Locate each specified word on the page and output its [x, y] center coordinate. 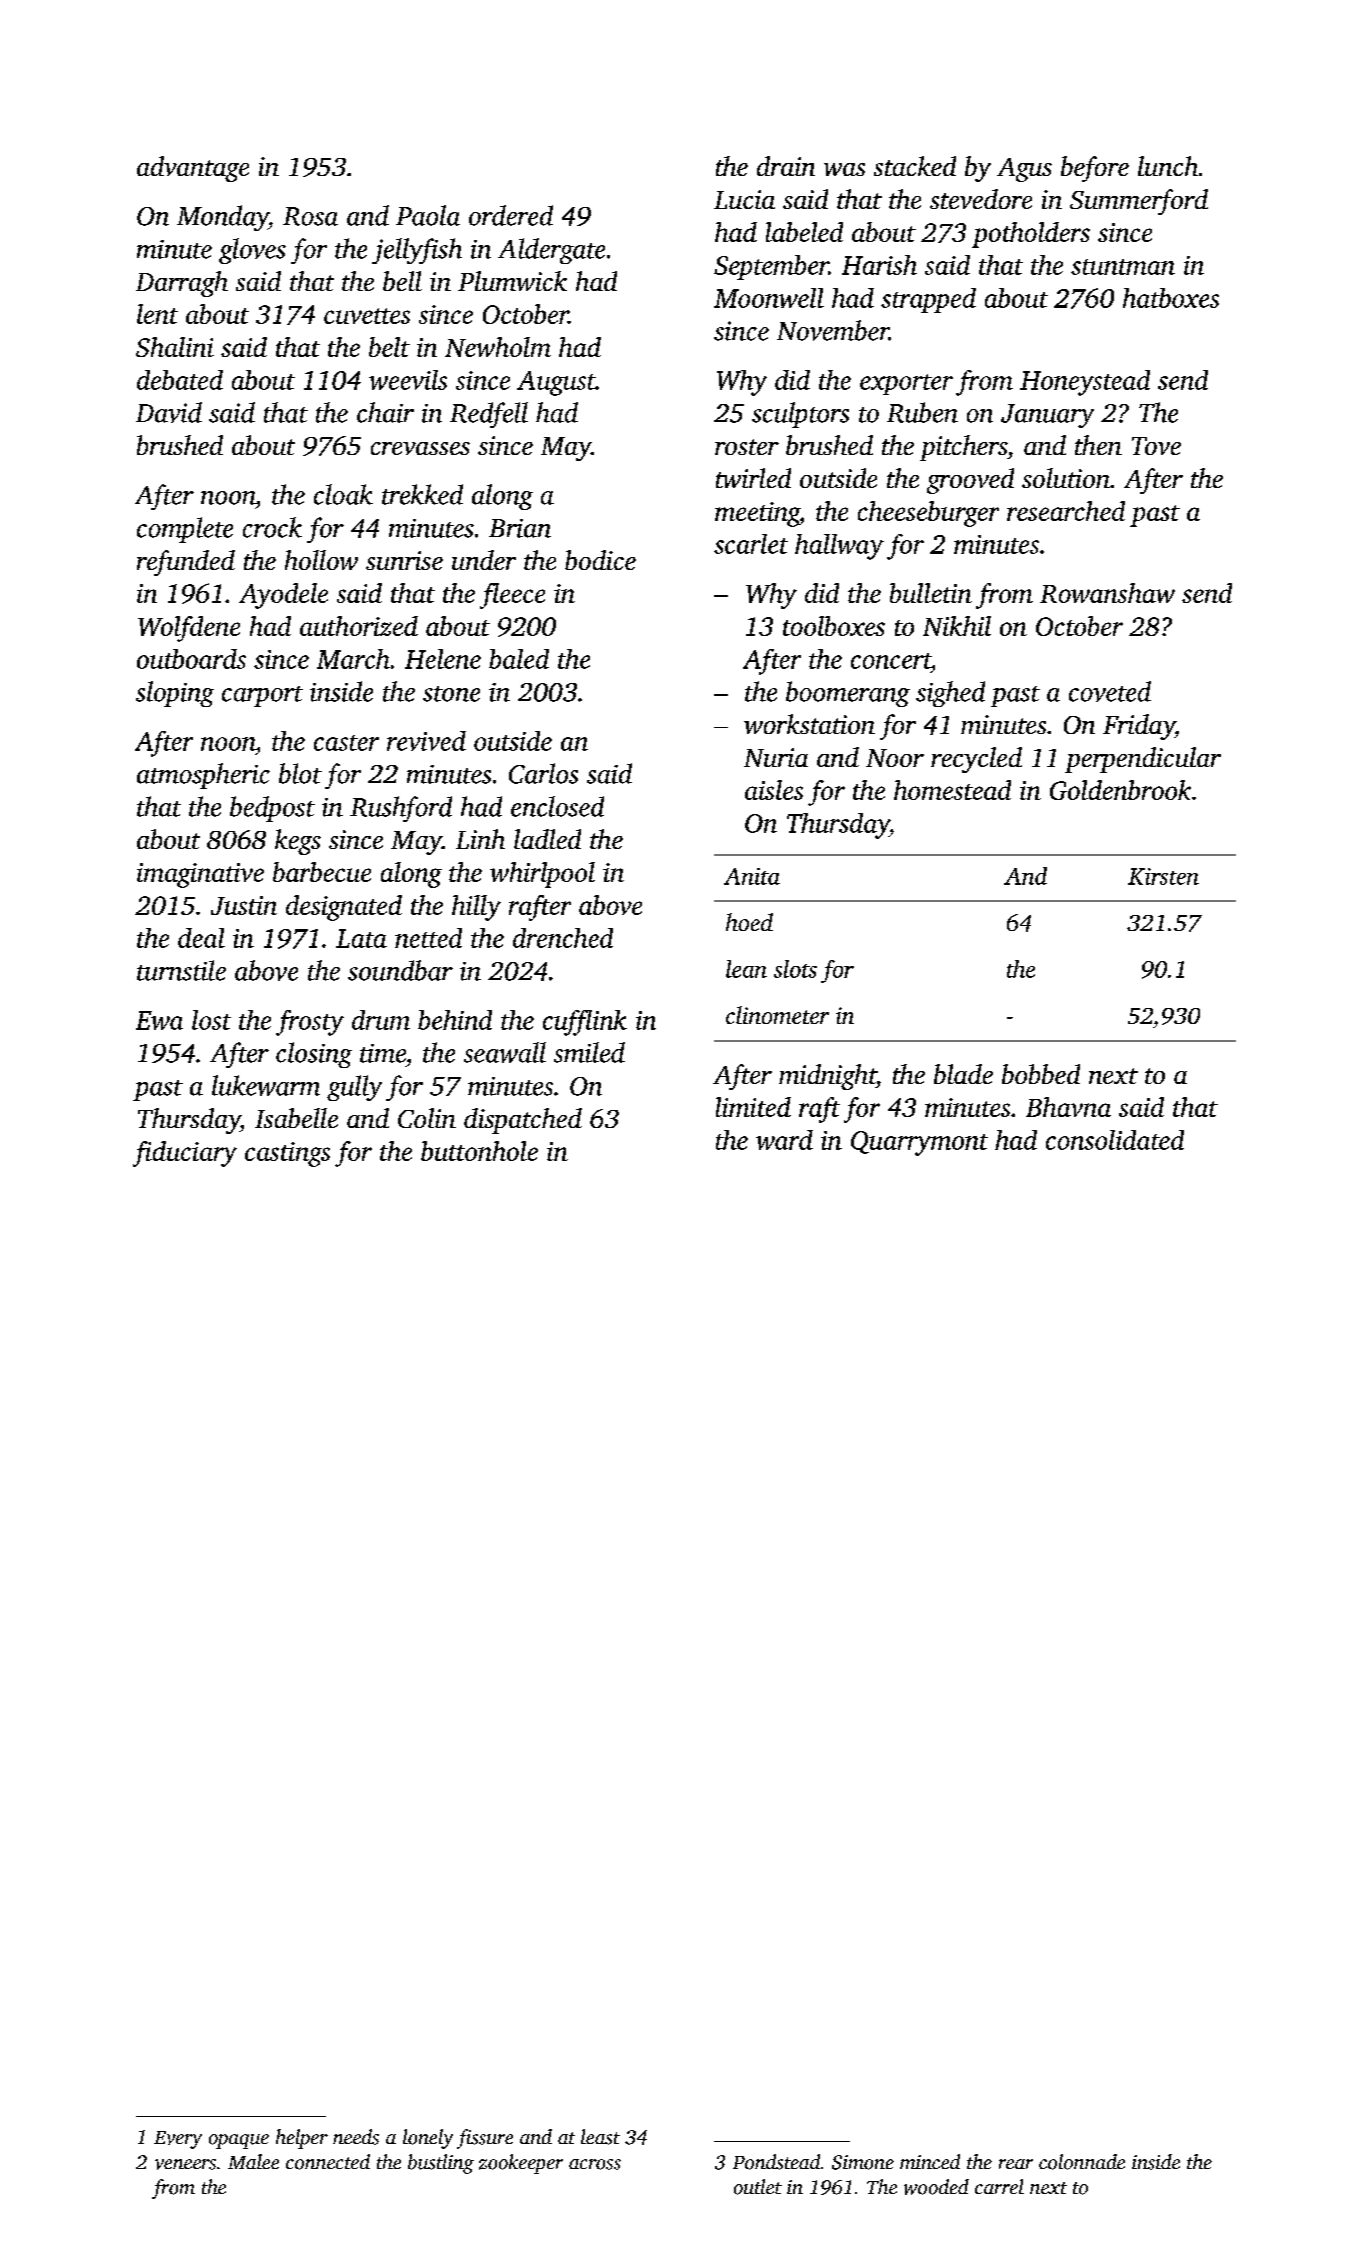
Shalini [175, 347]
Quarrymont [919, 1143]
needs [356, 2137]
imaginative [200, 875]
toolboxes [834, 626]
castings [287, 1154]
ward [784, 1140]
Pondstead [776, 2162]
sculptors [800, 415]
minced [930, 2161]
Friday [1139, 727]
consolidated [1115, 1140]
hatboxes [1171, 298]
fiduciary [185, 1154]
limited [753, 1107]
